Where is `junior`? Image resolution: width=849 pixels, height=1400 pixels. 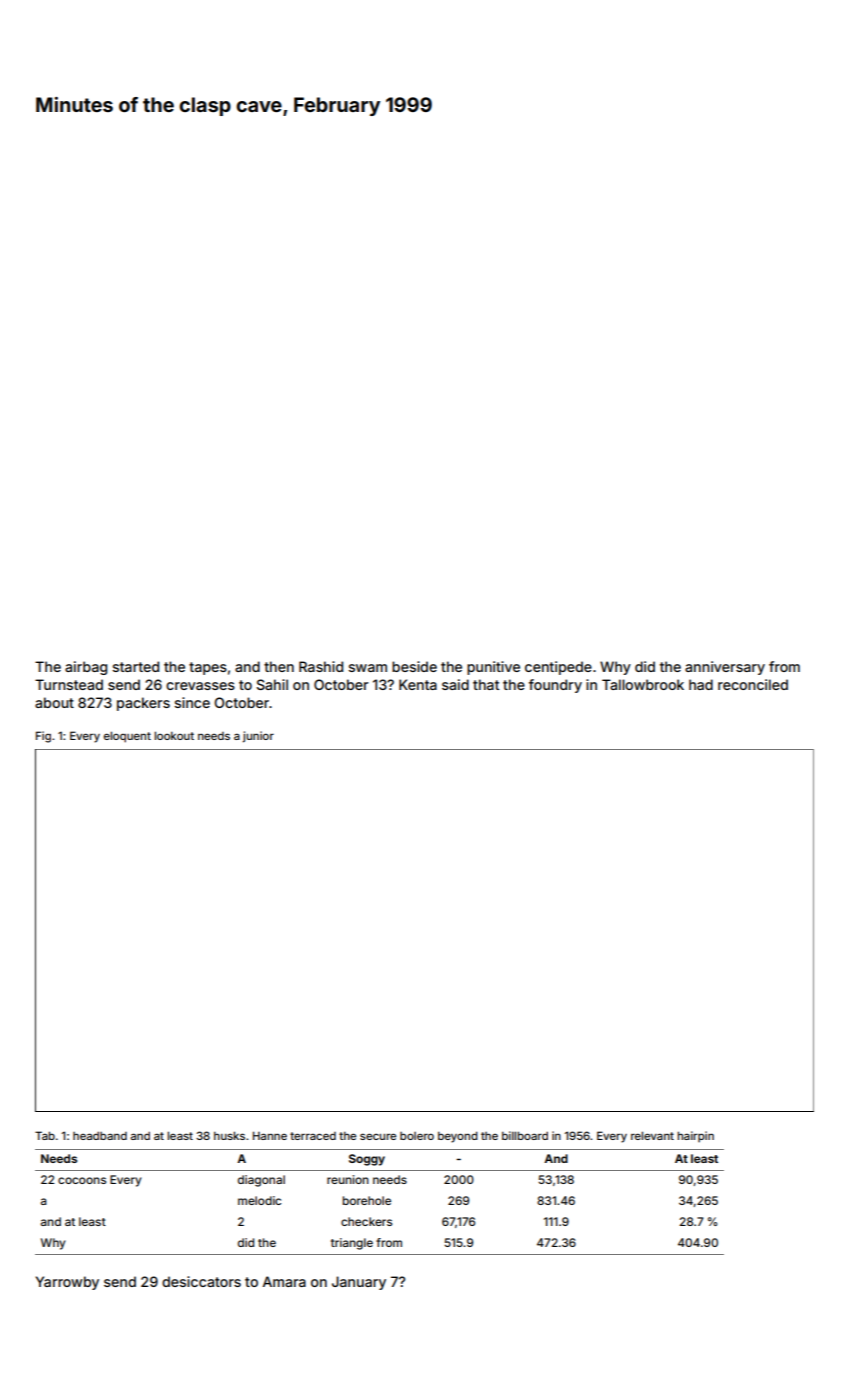
junior is located at coordinates (258, 737).
